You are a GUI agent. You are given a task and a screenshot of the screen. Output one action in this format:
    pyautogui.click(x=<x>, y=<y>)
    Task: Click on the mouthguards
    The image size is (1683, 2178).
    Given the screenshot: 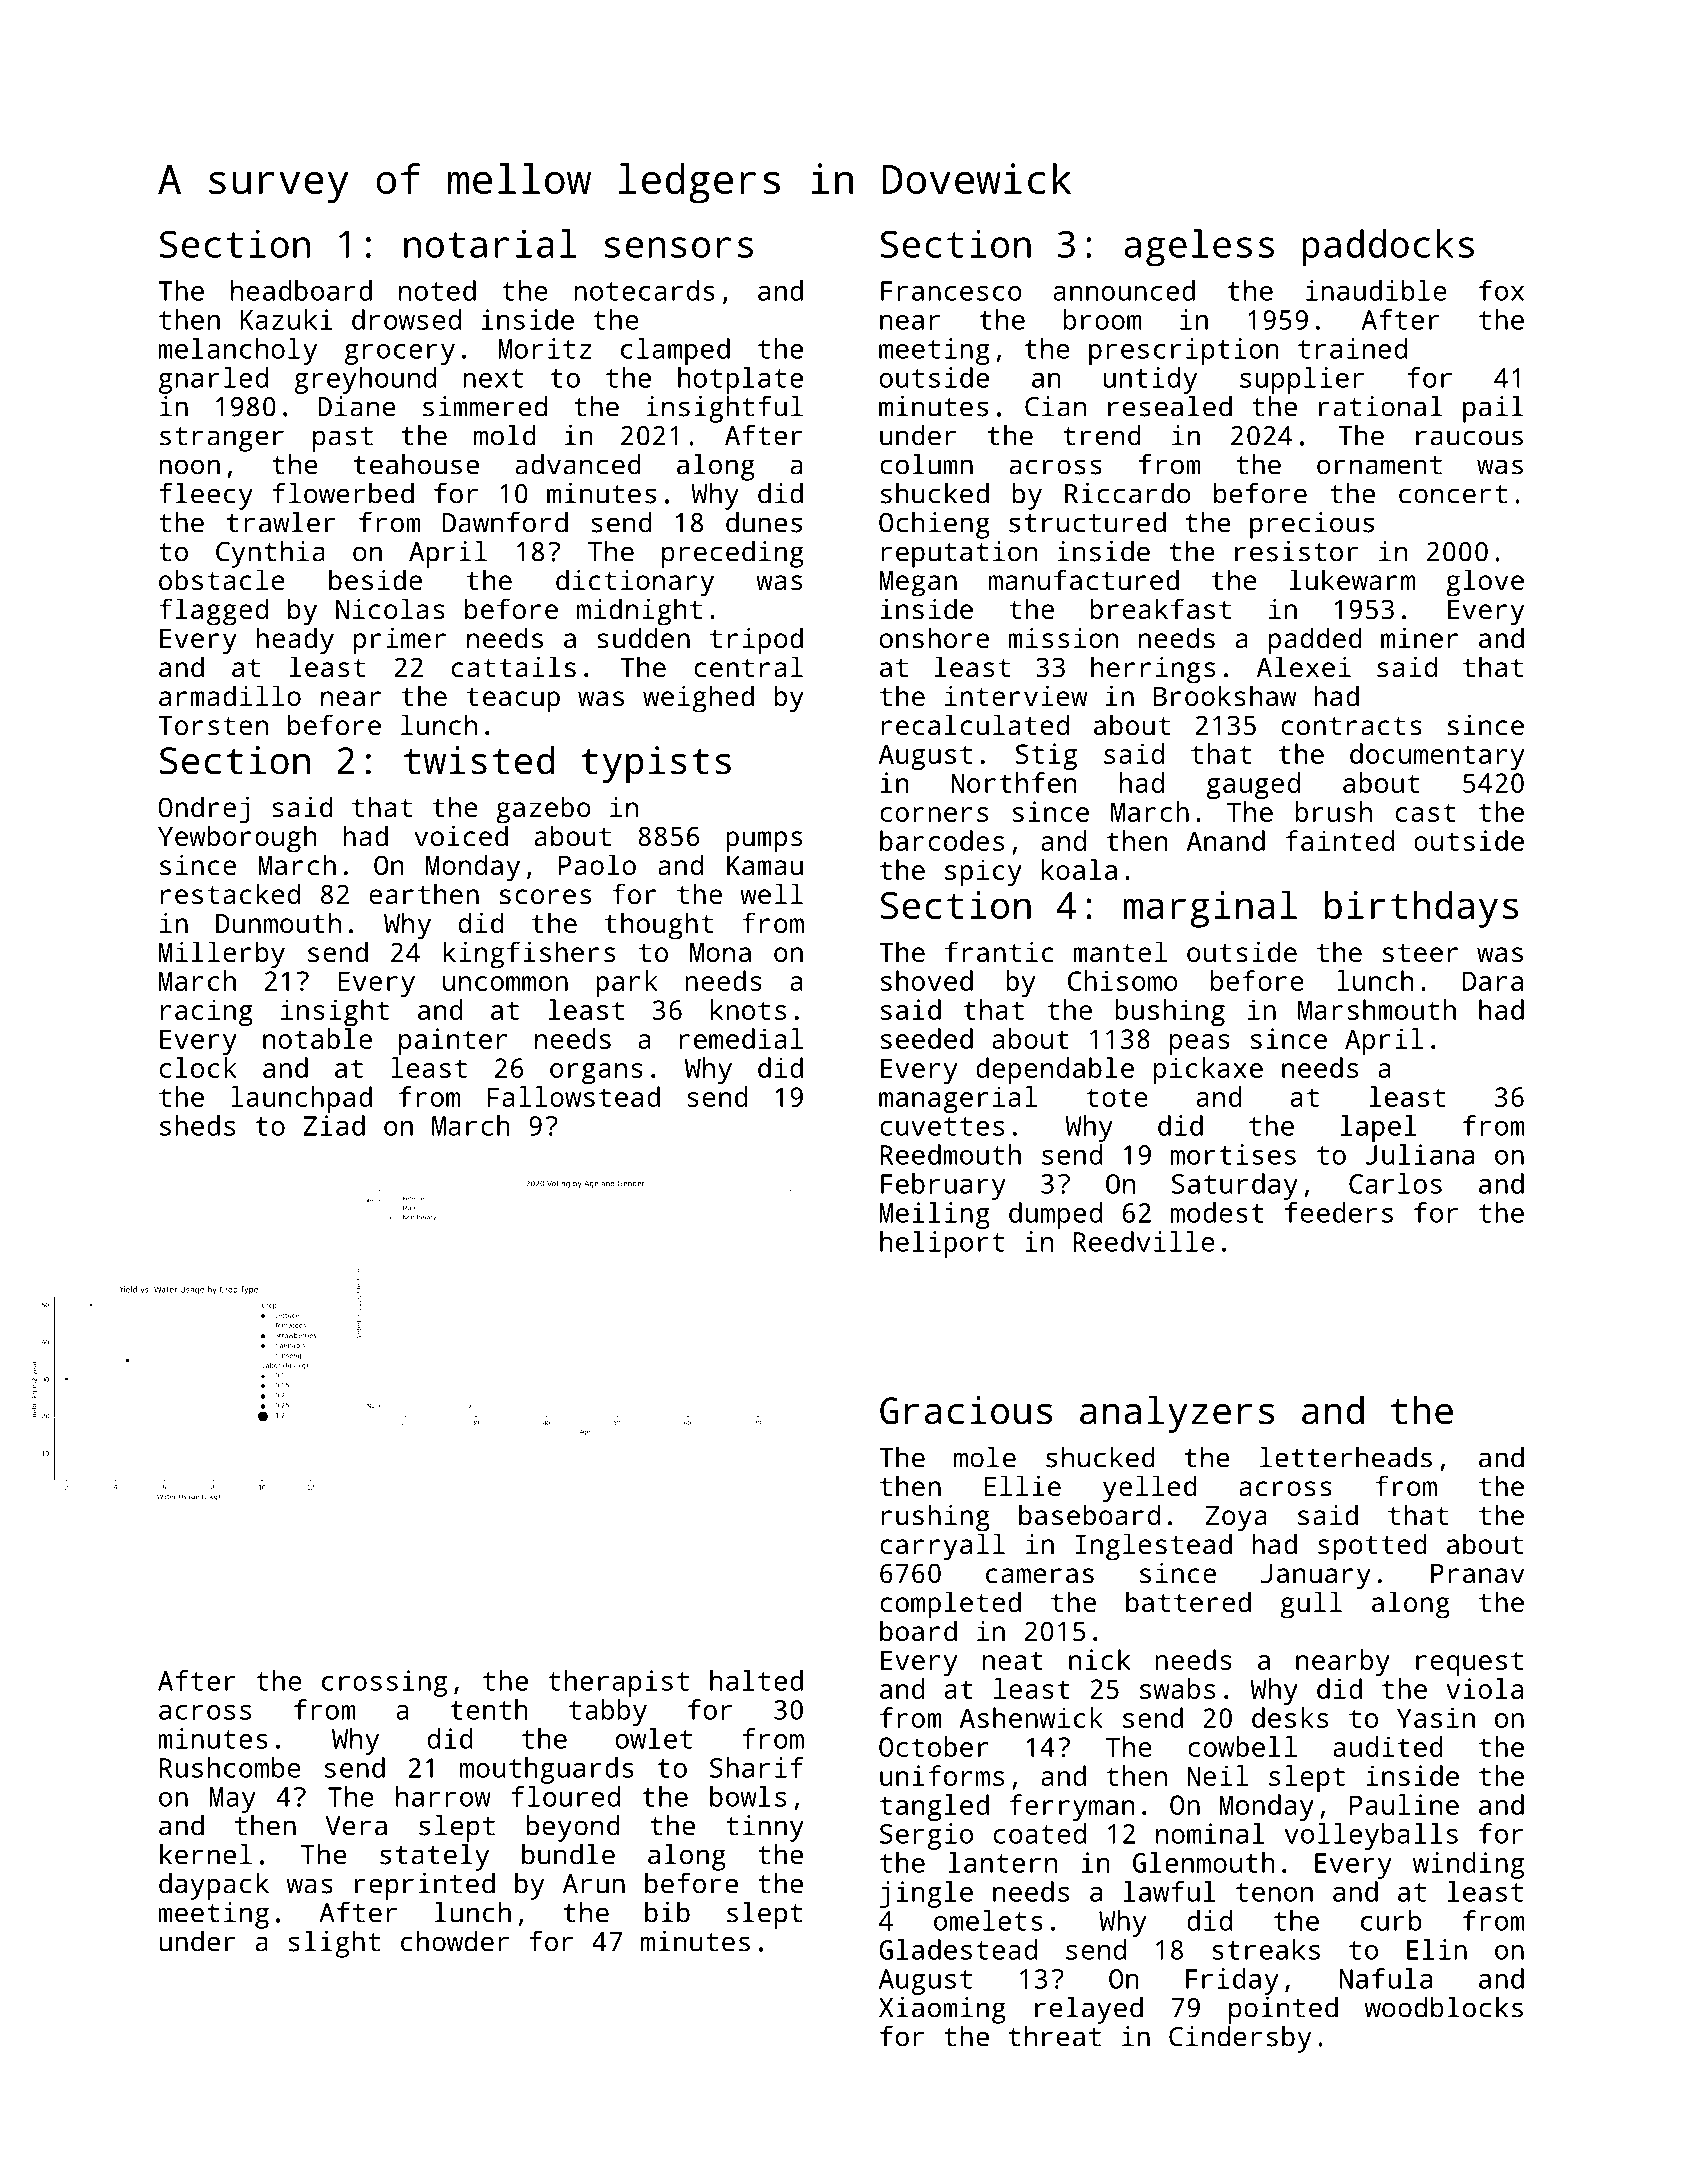 What is the action you would take?
    pyautogui.click(x=547, y=1770)
